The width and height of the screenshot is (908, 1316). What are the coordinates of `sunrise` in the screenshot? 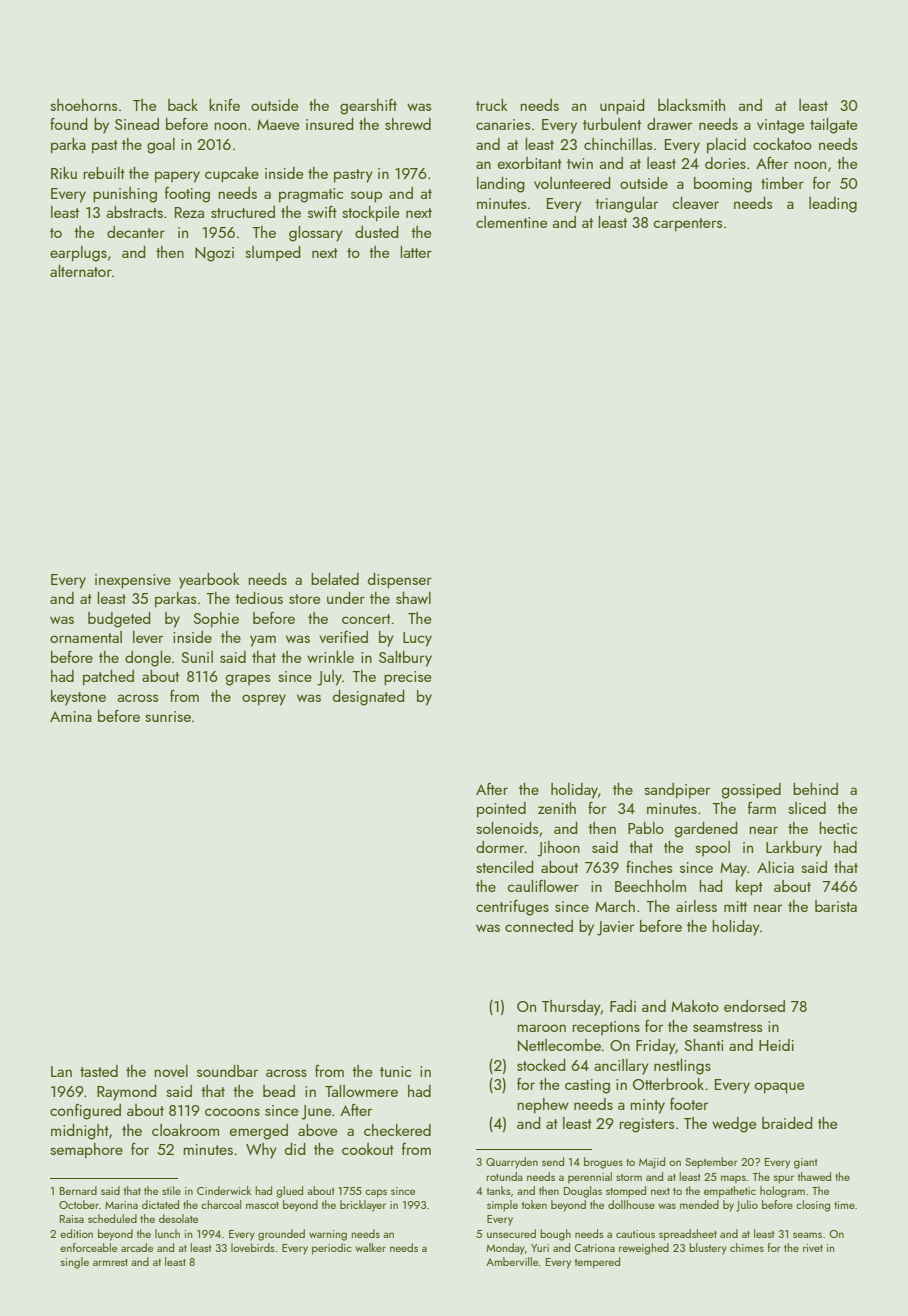 It's located at (168, 716).
